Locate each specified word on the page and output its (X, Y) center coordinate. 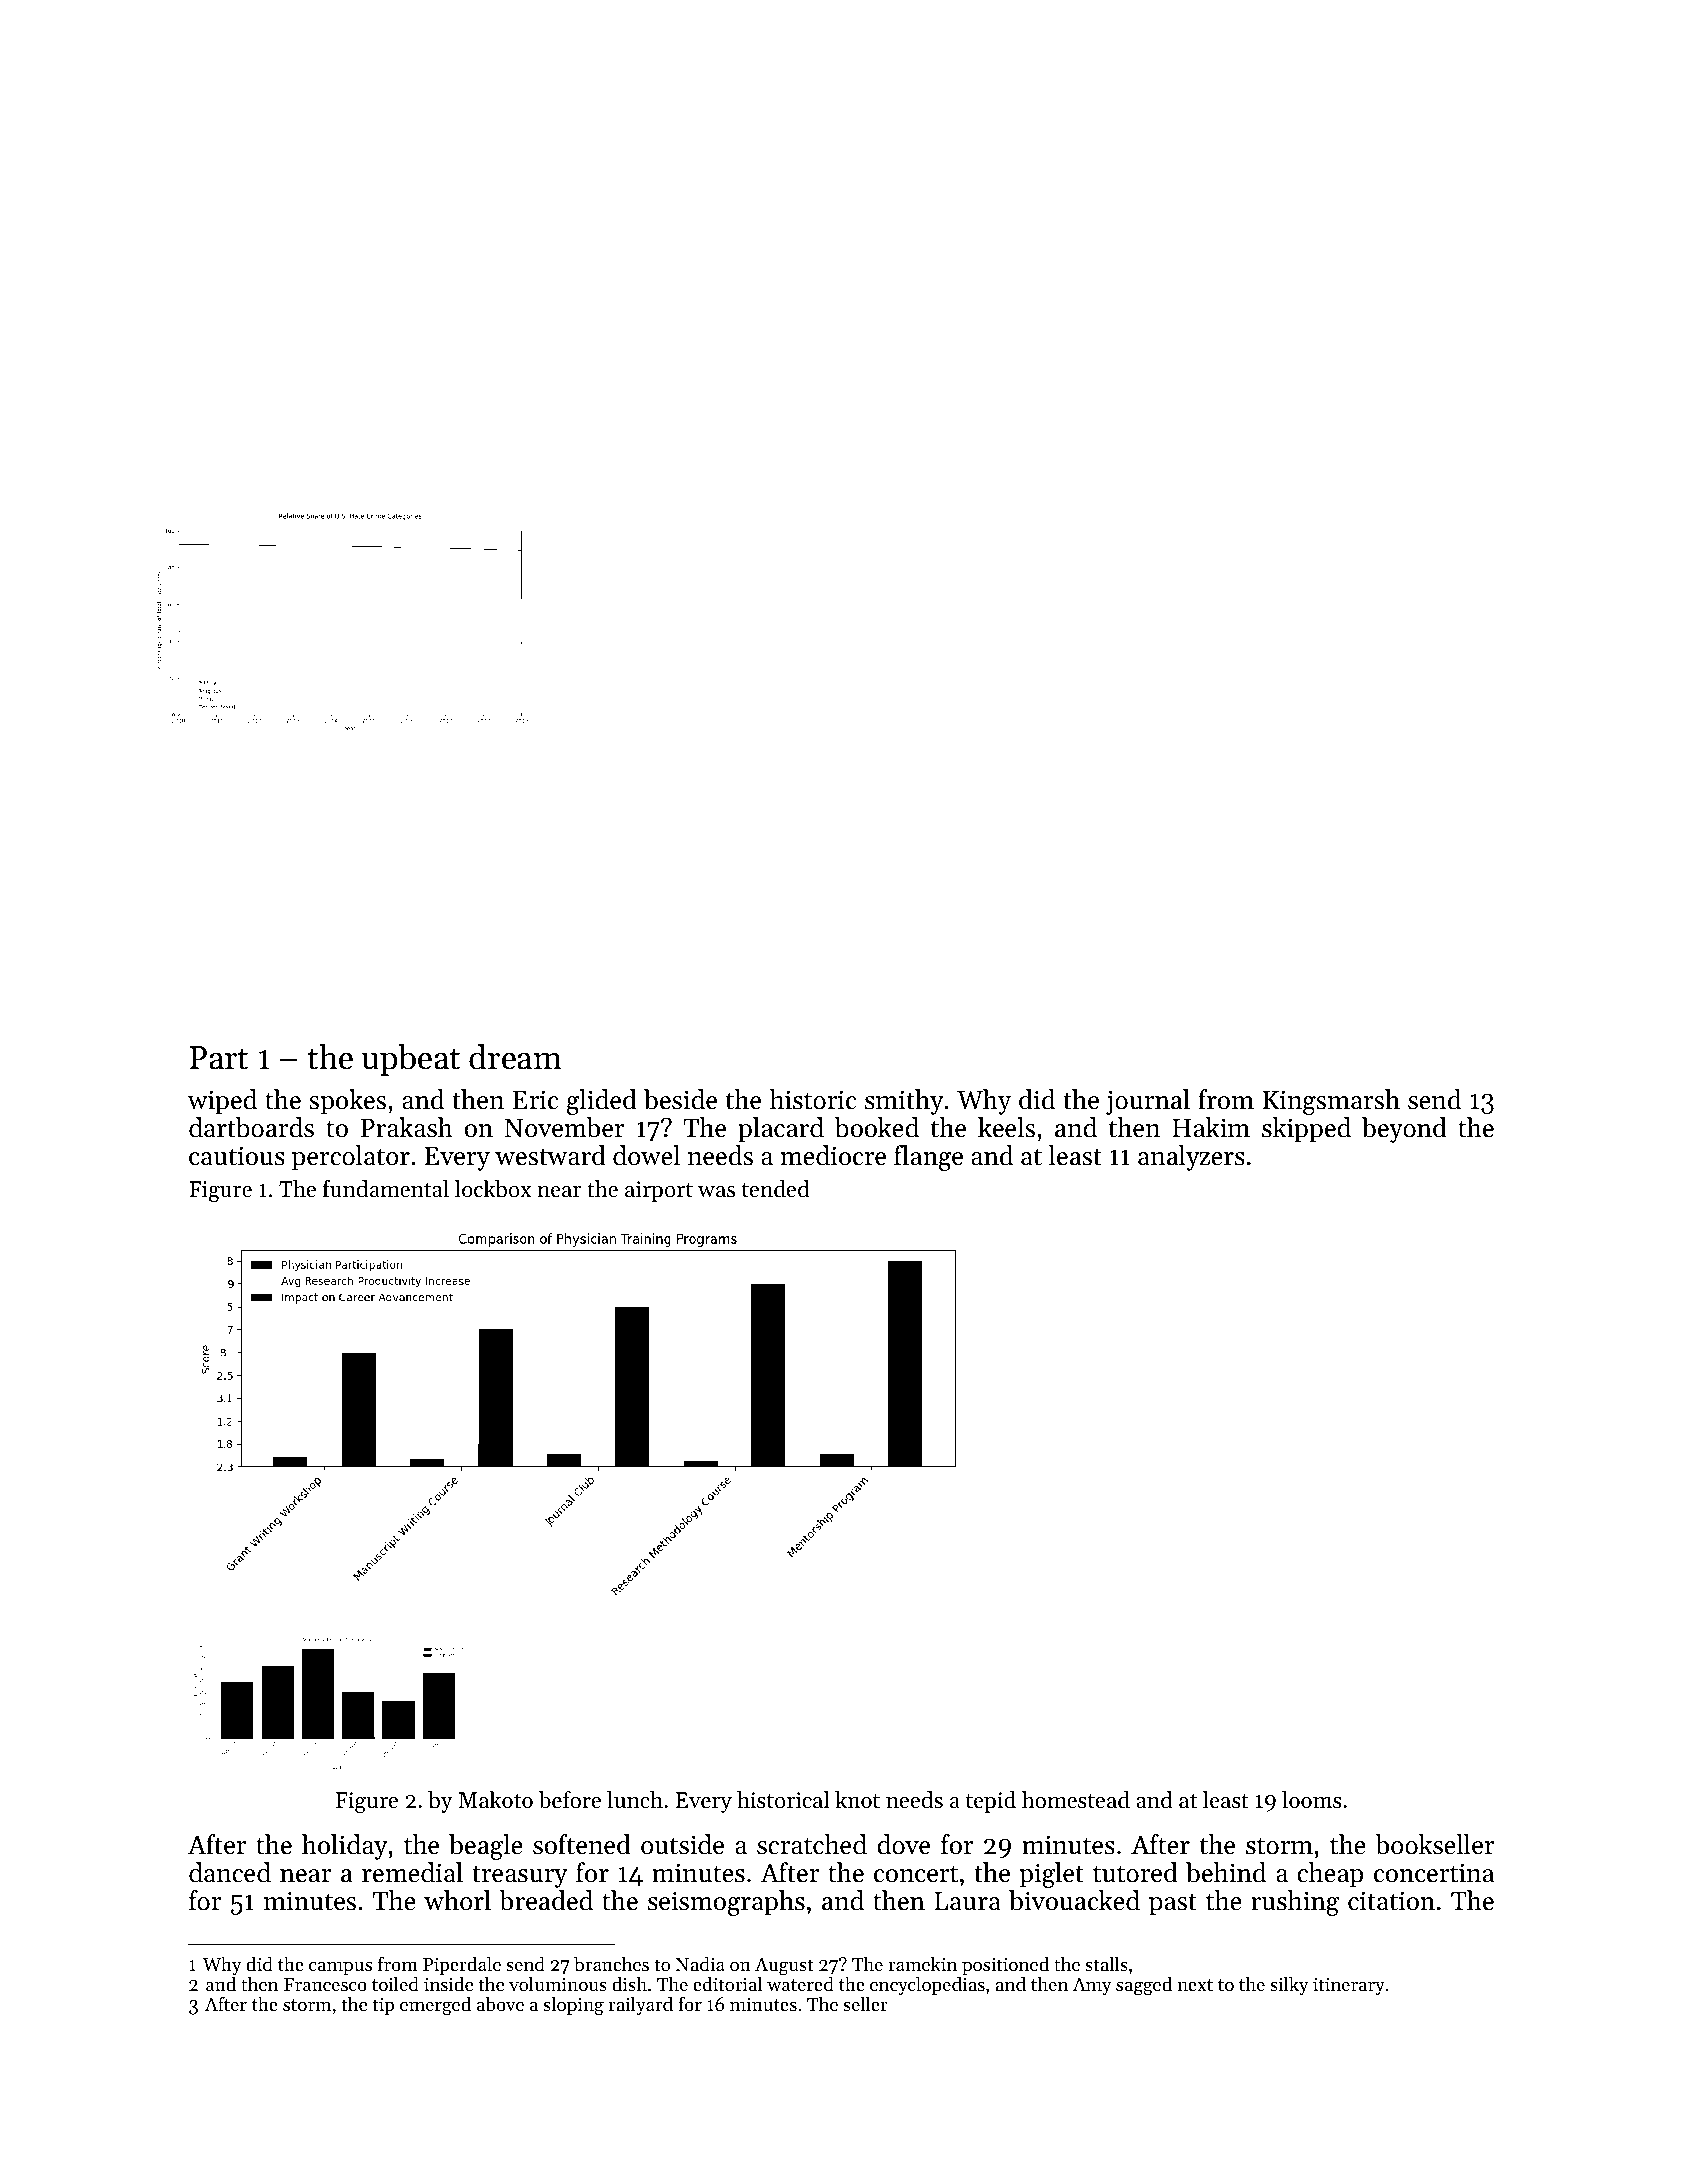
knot (857, 1800)
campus (340, 1968)
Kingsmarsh (1331, 1102)
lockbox (493, 1189)
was (716, 1192)
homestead (1076, 1800)
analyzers (1191, 1158)
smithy (904, 1102)
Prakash (407, 1127)
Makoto (495, 1800)
